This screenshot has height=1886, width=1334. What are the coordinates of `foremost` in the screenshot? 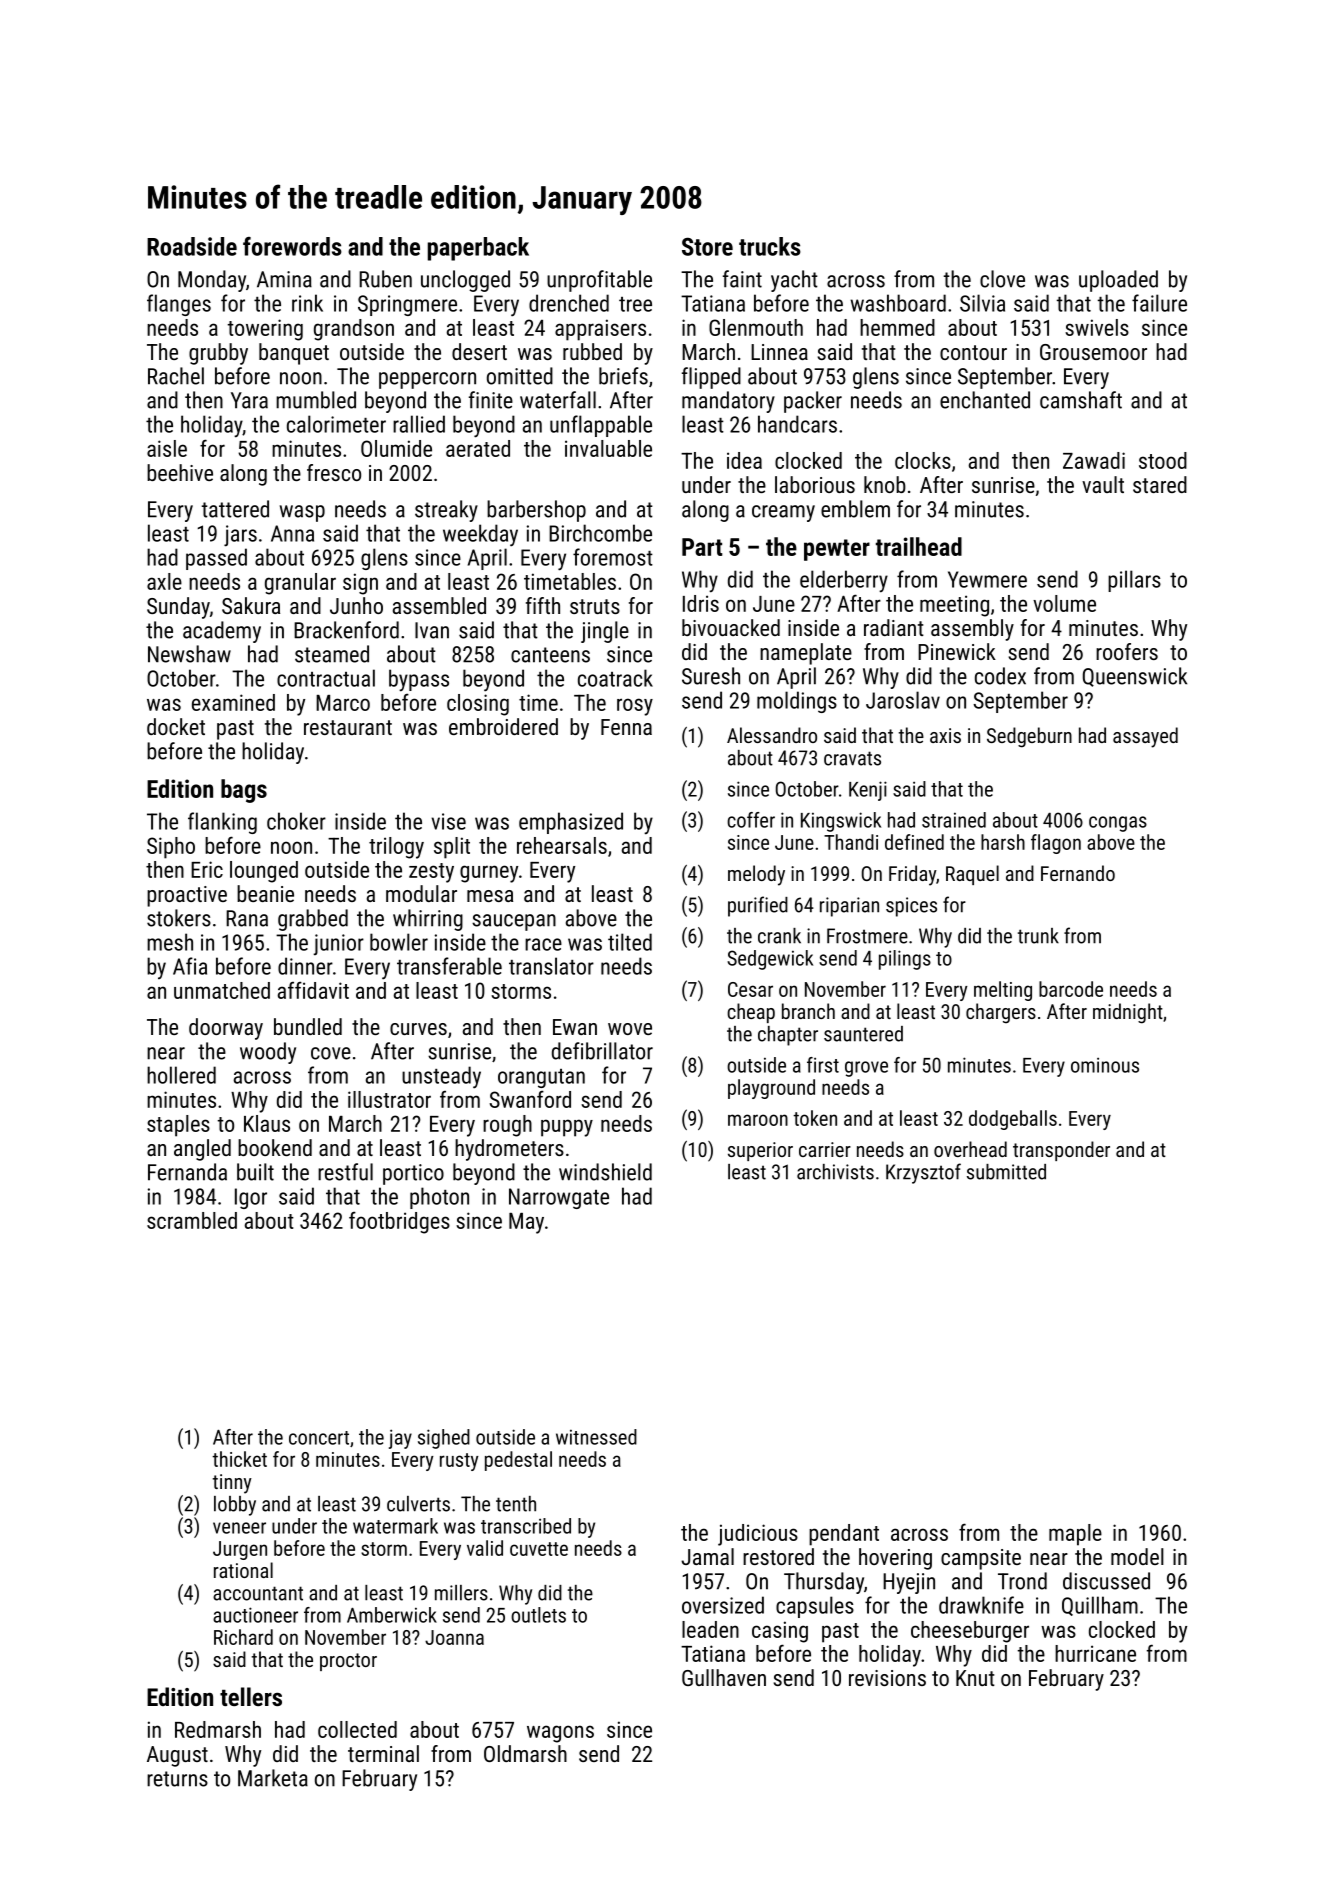 It's located at (613, 557).
